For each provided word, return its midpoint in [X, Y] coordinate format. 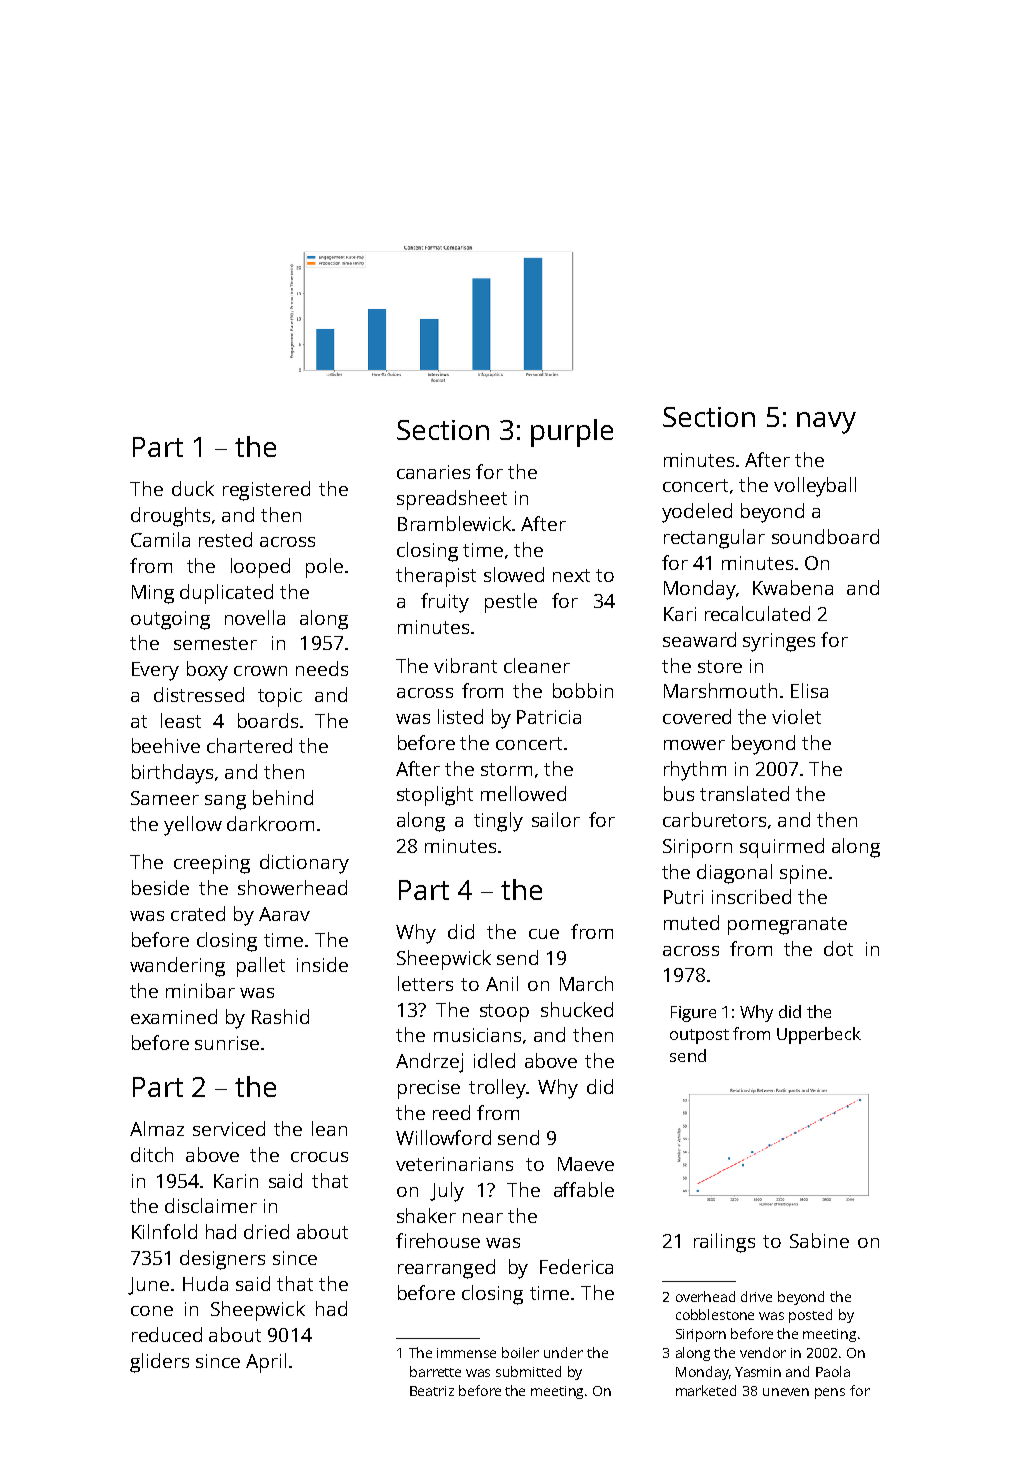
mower [694, 745]
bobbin [583, 690]
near [483, 1218]
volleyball [815, 487]
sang [225, 802]
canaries [433, 472]
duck [193, 488]
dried [266, 1231]
